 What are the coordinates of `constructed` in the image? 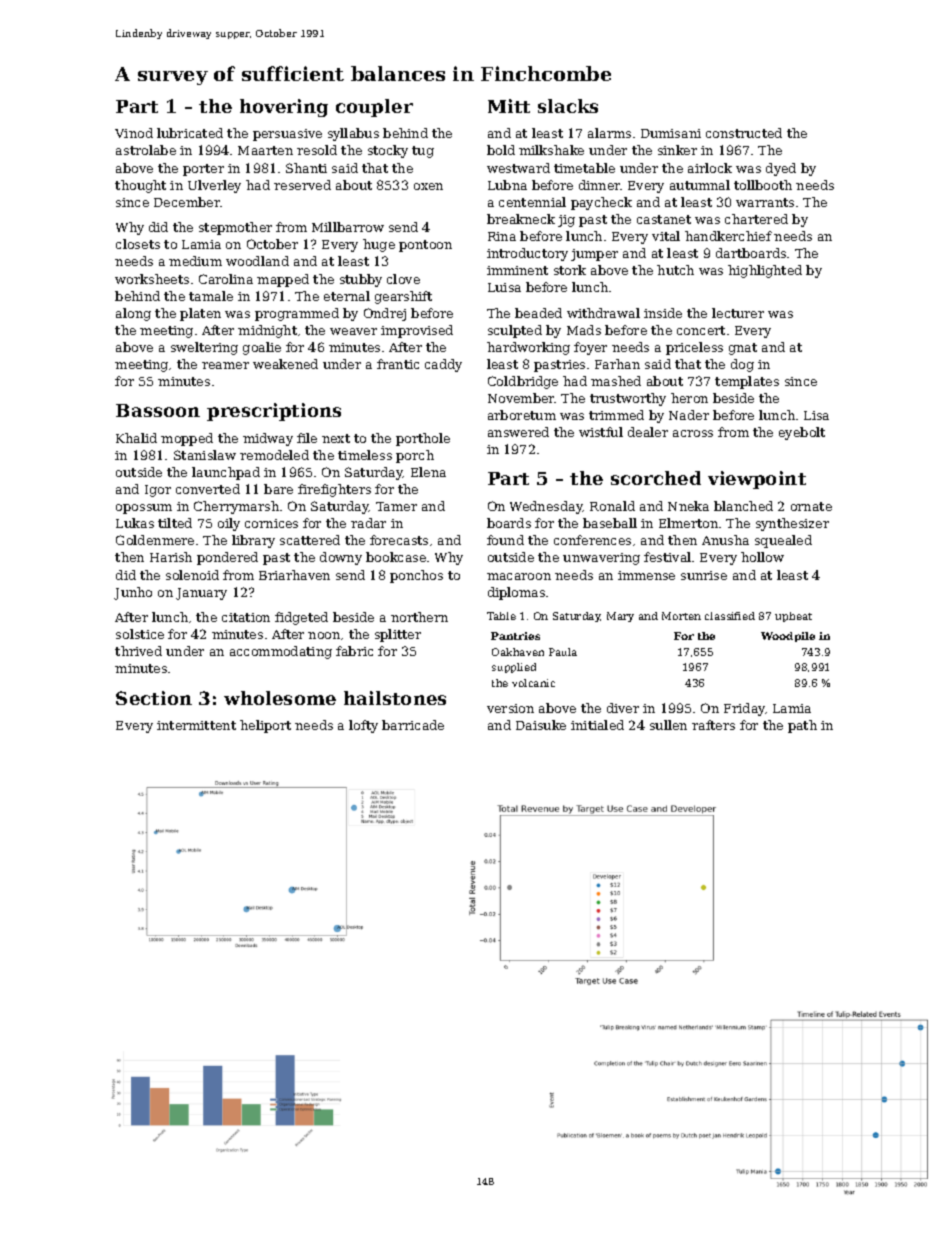 It's located at (744, 133).
